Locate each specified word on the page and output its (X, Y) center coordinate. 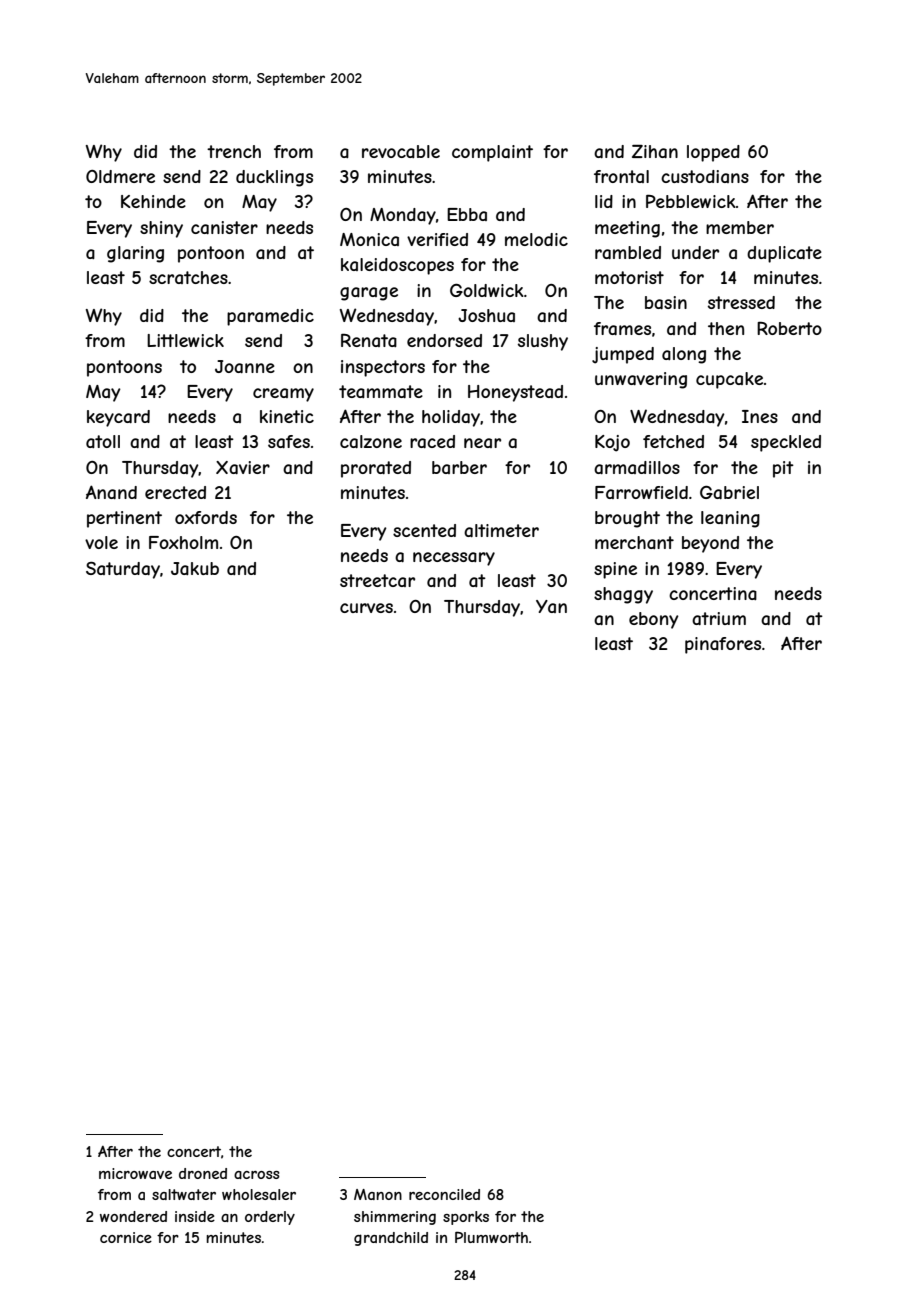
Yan (551, 606)
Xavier (243, 467)
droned (203, 1173)
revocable (401, 151)
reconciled (444, 1194)
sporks (466, 1218)
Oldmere (120, 176)
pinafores (723, 645)
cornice (126, 1237)
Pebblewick (691, 201)
